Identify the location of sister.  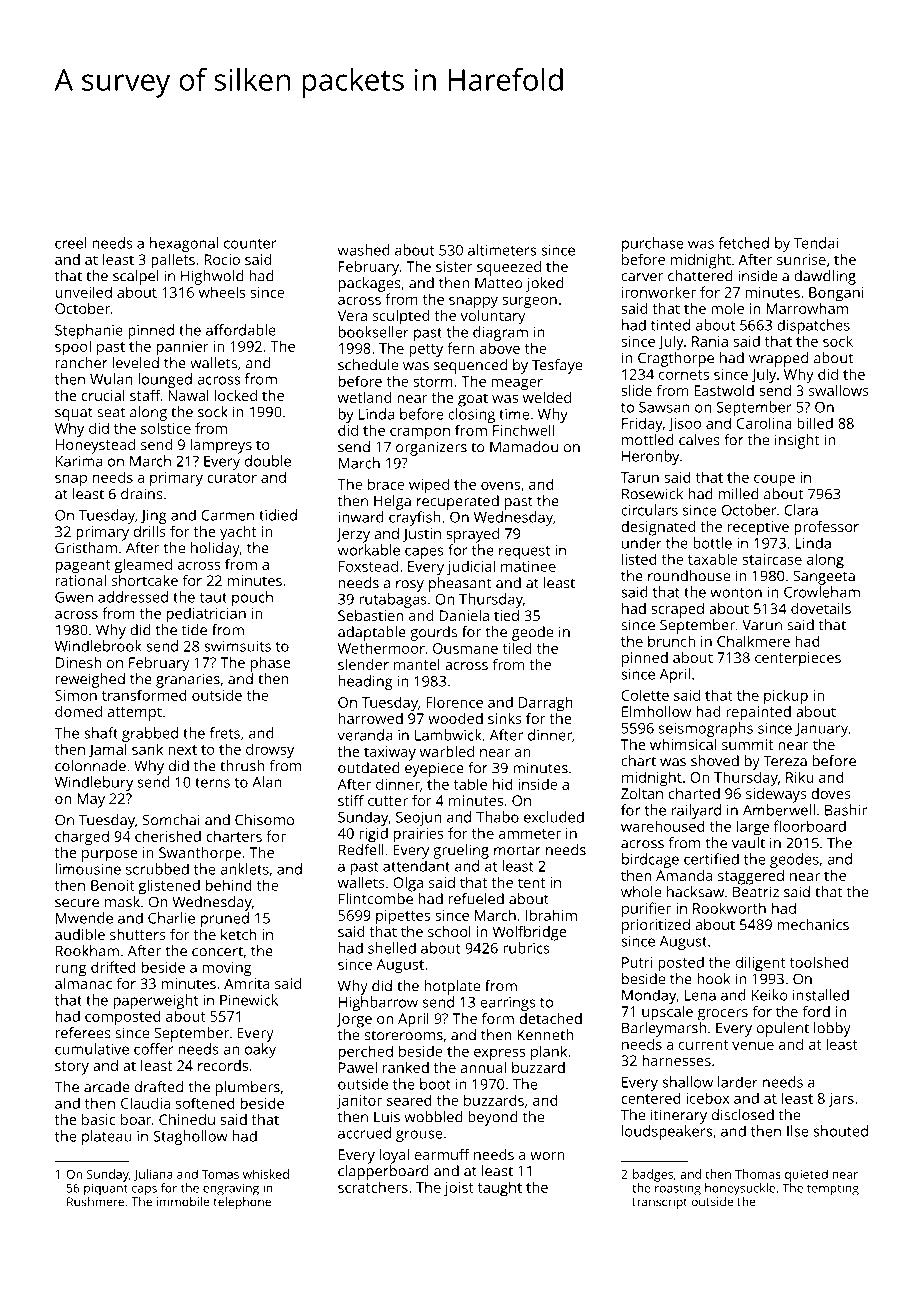
(454, 266).
